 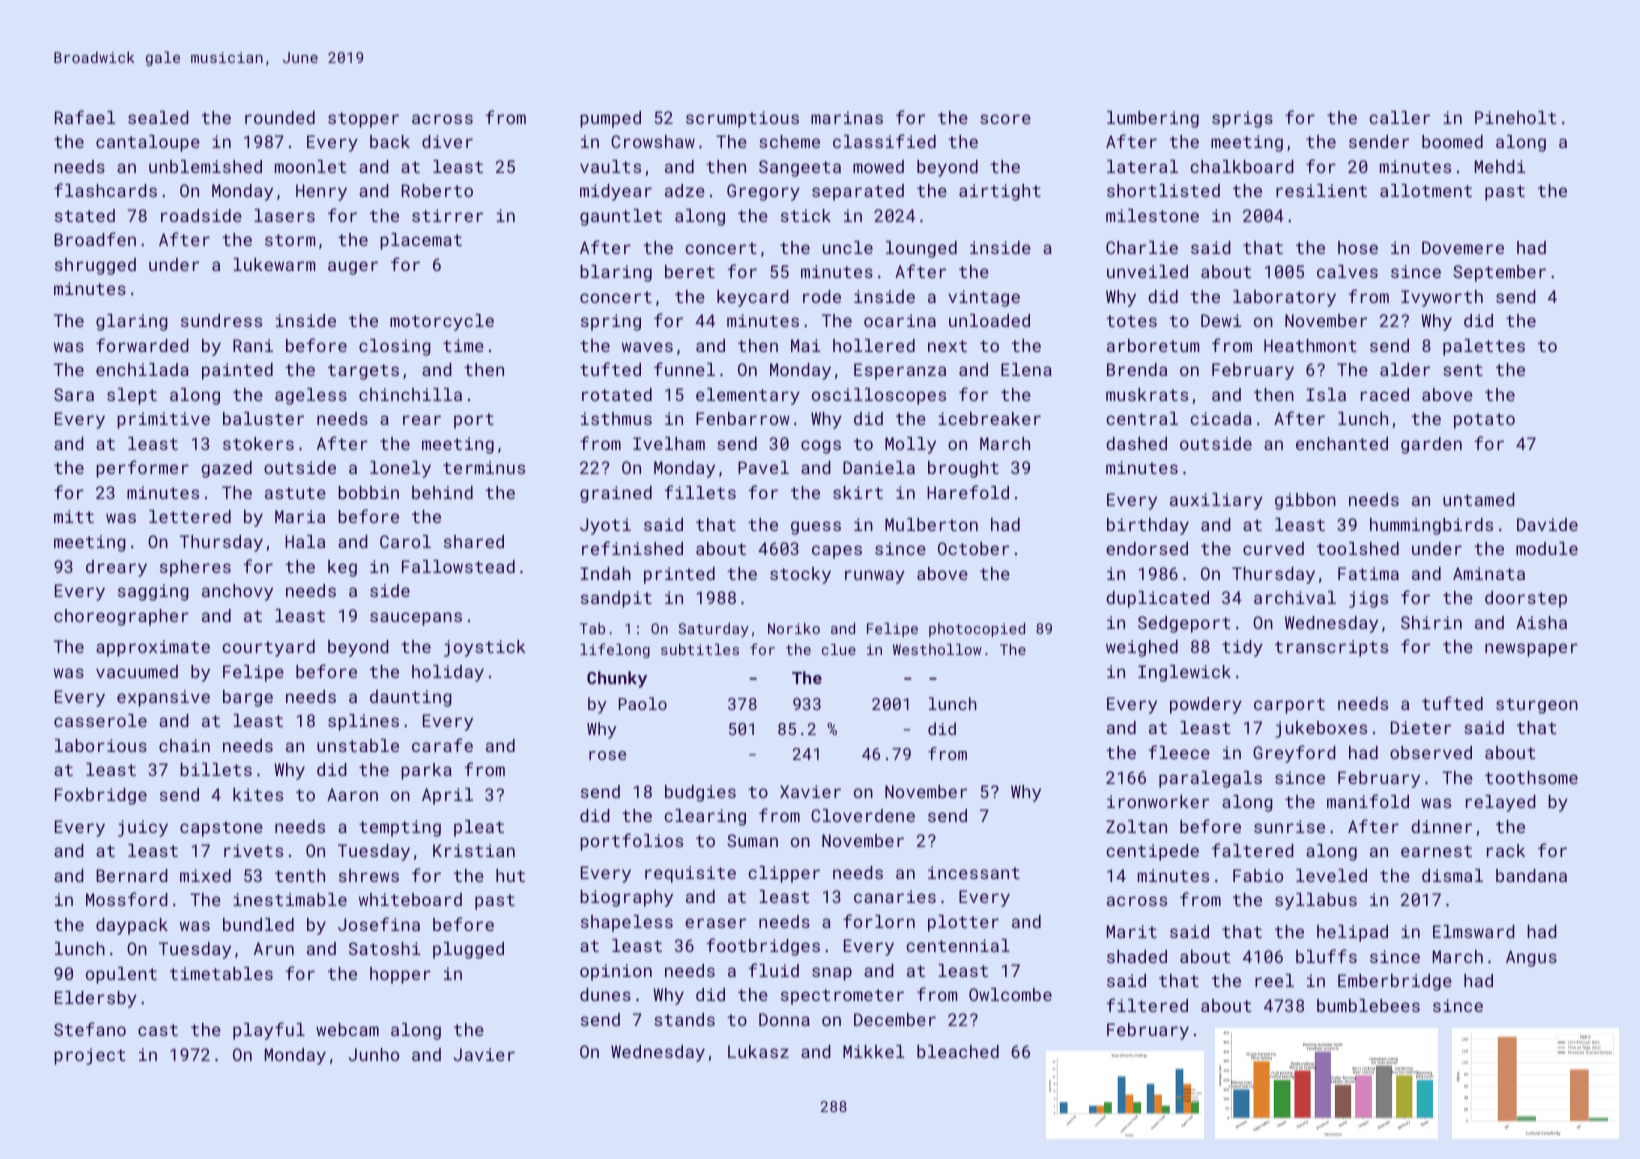 I want to click on forlorn, so click(x=879, y=921).
